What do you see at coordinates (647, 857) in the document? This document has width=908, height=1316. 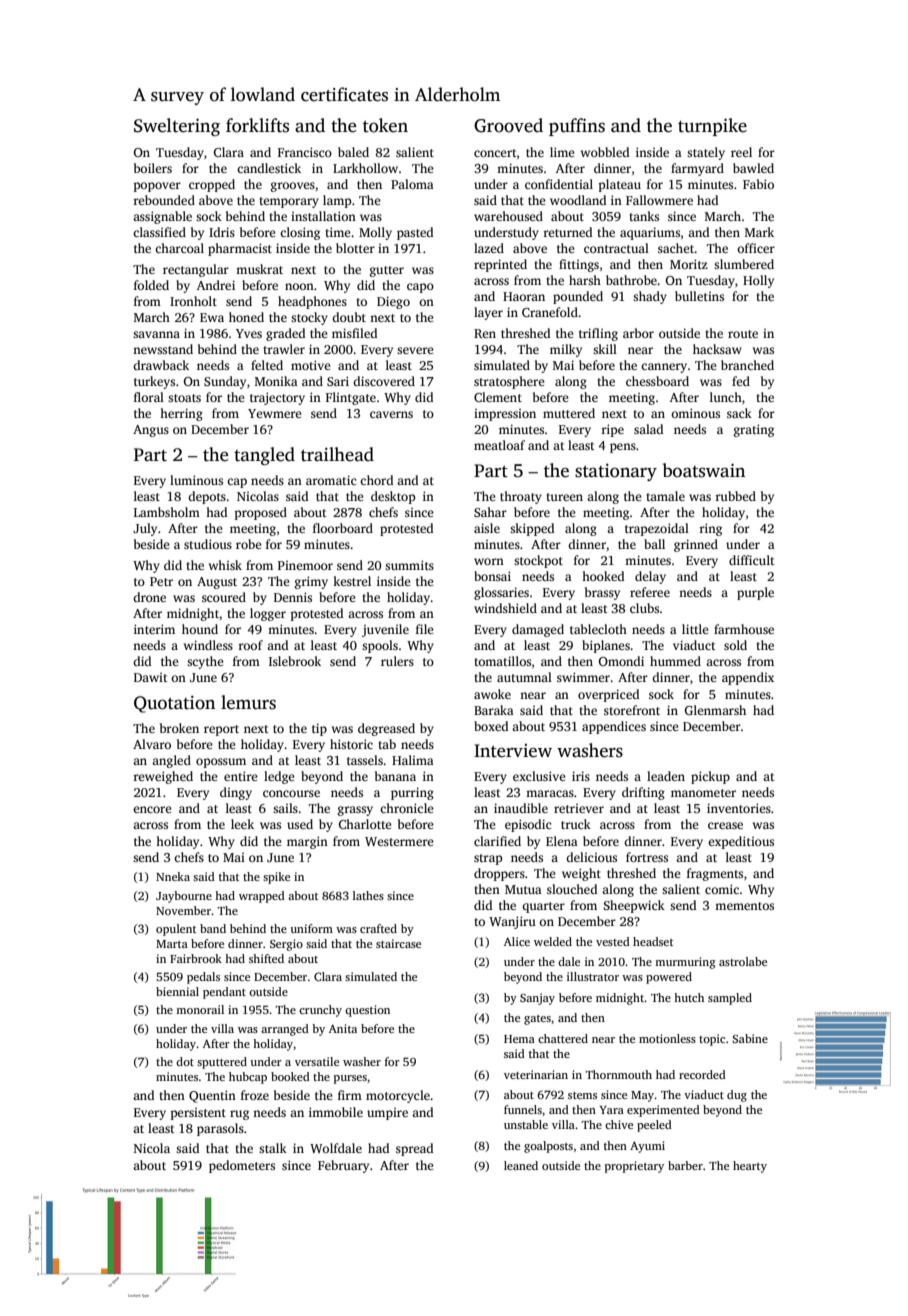 I see `fortress` at bounding box center [647, 857].
